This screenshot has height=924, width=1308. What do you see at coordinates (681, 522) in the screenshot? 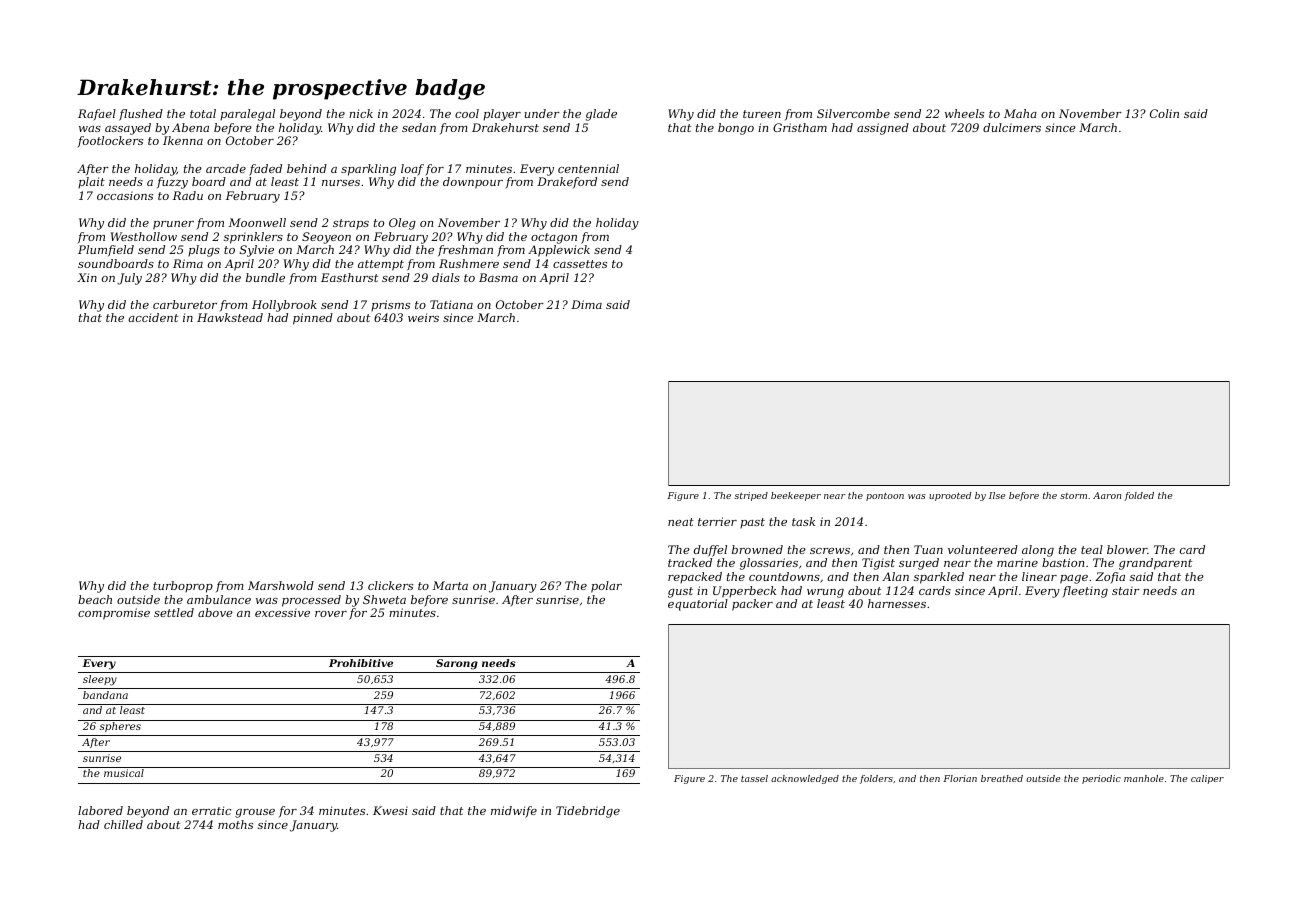
I see `neat` at bounding box center [681, 522].
